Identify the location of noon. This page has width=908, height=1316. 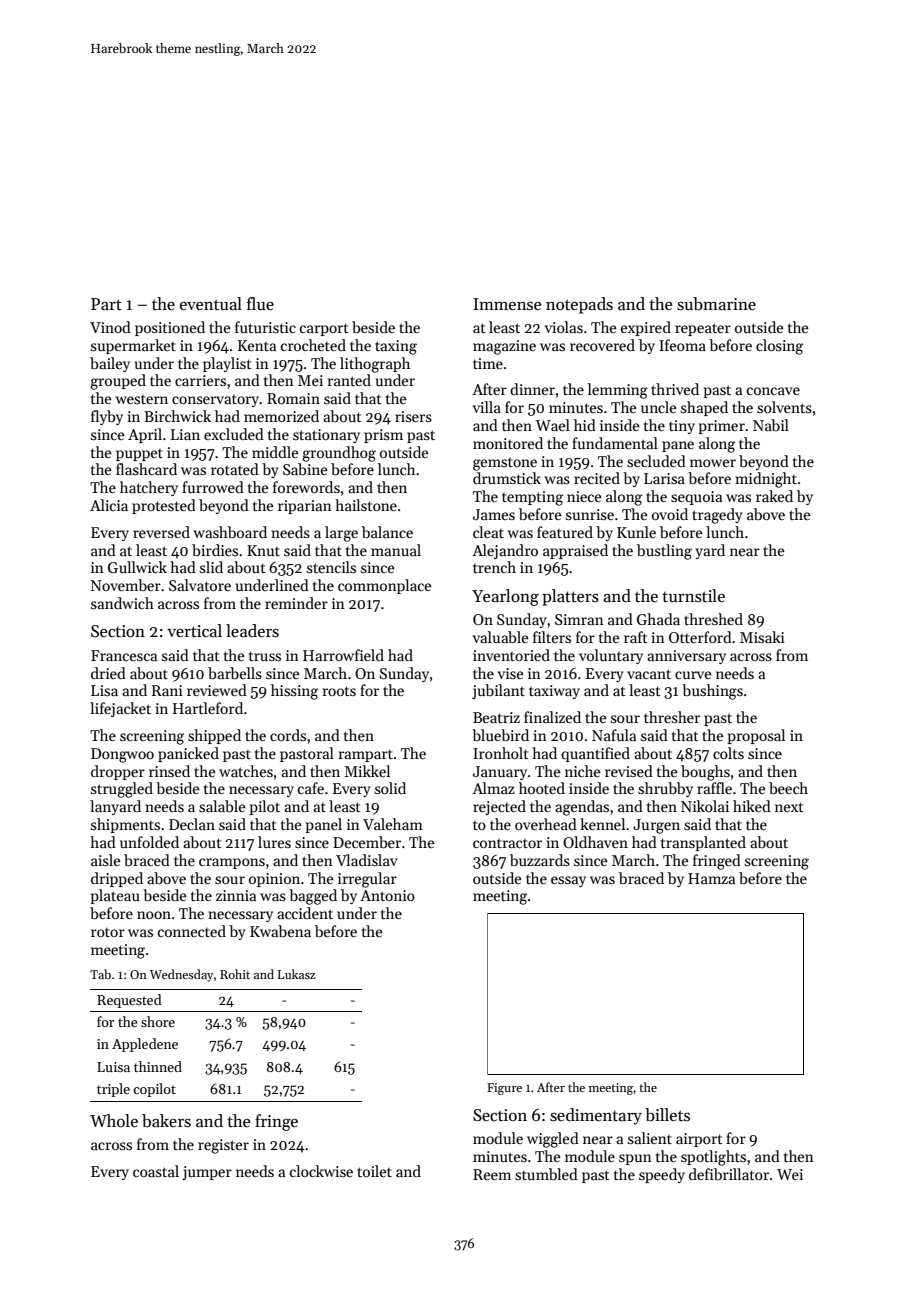
(154, 915).
